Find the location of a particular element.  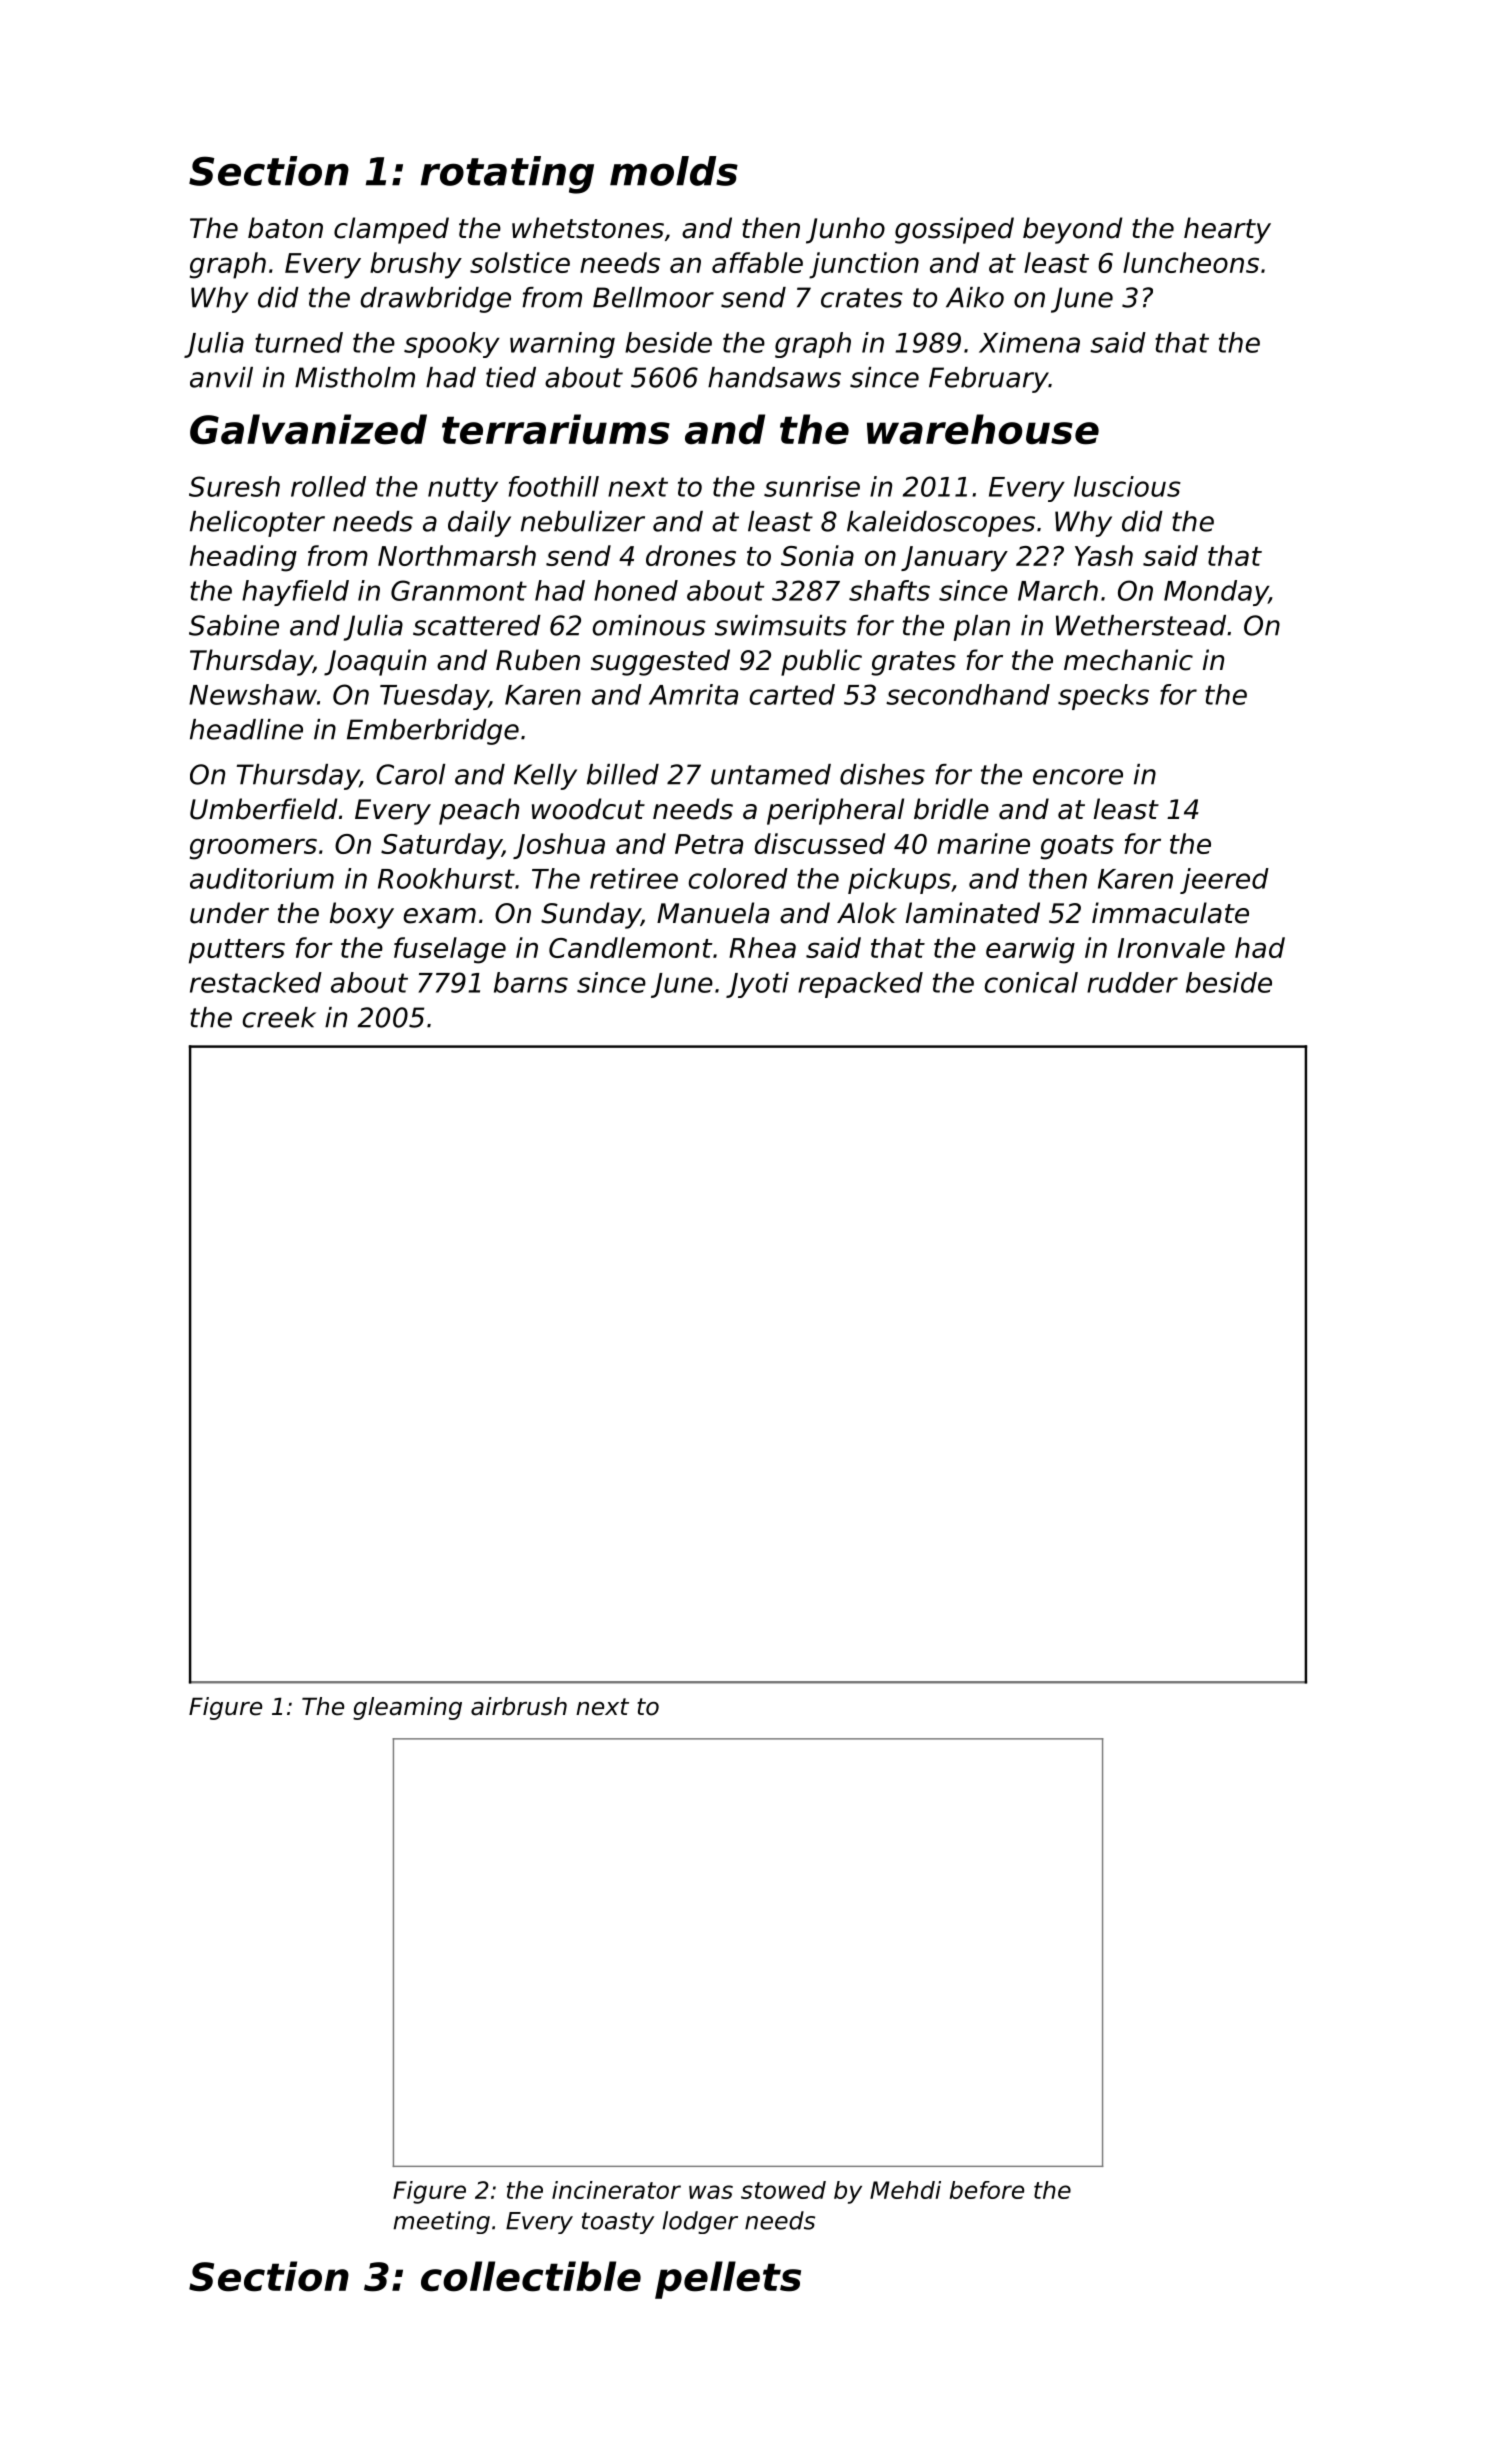

gleaming is located at coordinates (407, 1708).
